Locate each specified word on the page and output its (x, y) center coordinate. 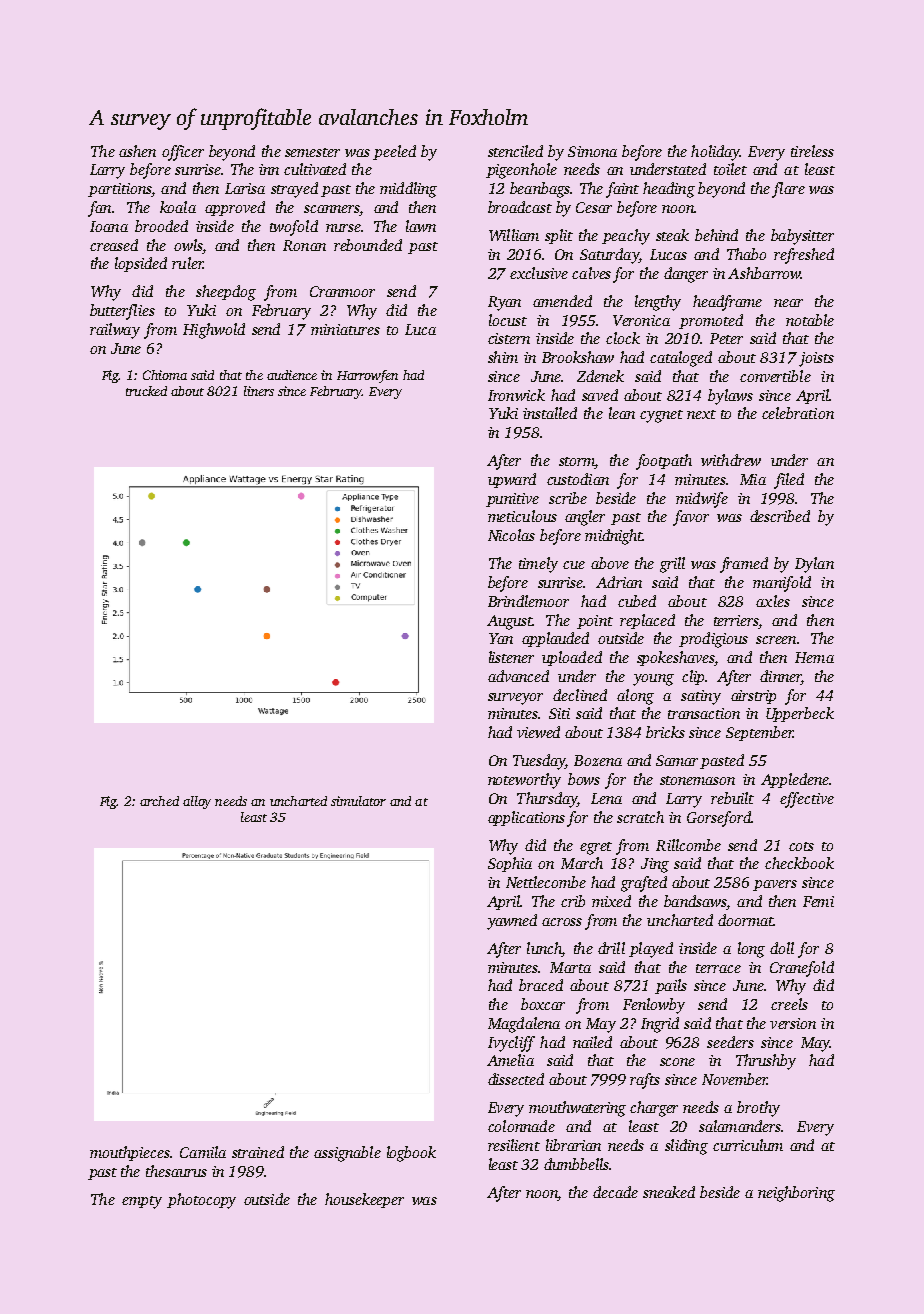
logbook (411, 1154)
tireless (812, 151)
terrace (718, 968)
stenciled (515, 151)
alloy (197, 802)
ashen (137, 151)
